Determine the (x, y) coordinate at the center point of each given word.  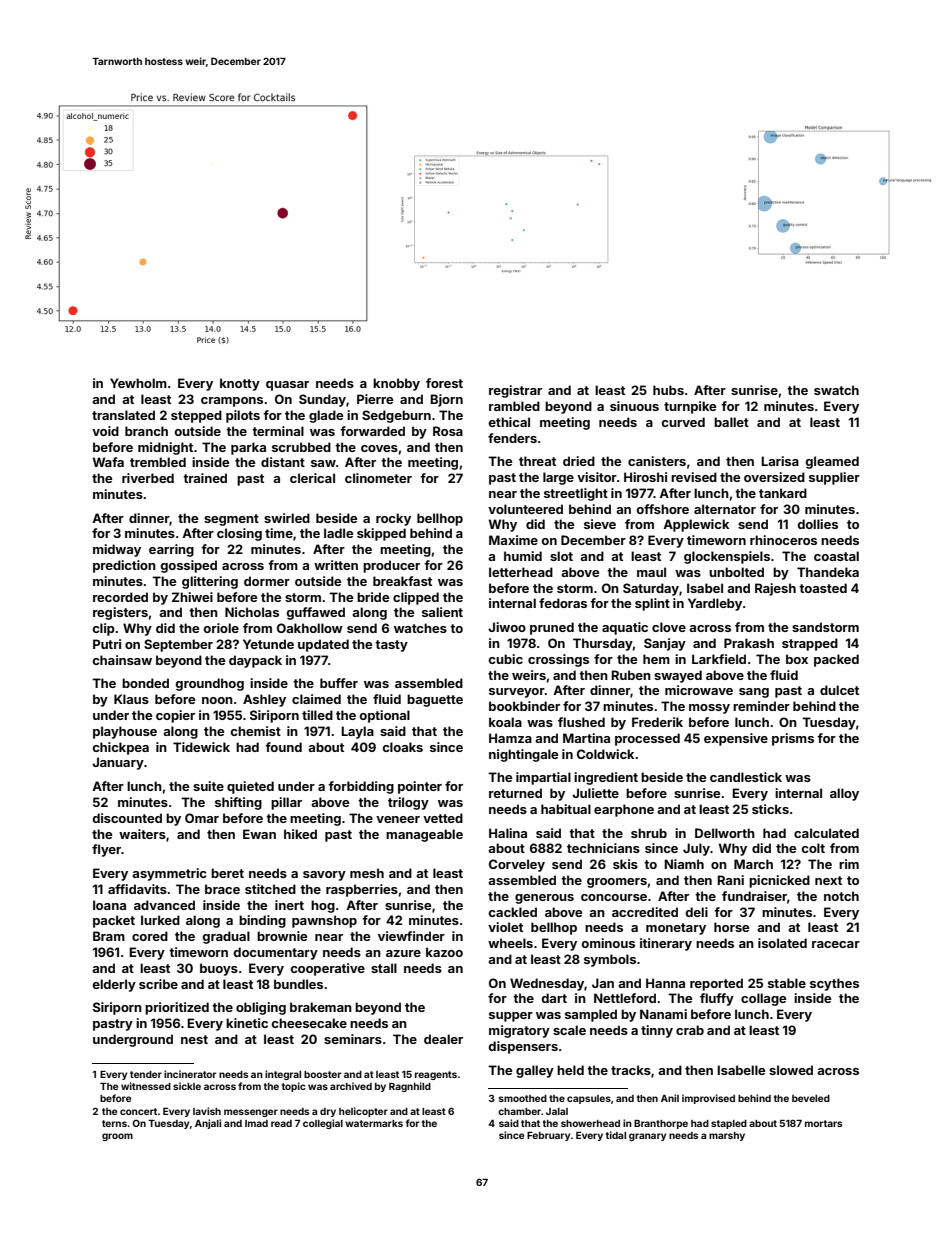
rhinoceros (783, 540)
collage (763, 999)
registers (120, 613)
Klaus (131, 699)
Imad (256, 1123)
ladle (338, 533)
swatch (836, 390)
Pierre (375, 399)
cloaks (402, 747)
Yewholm (138, 383)
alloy (844, 794)
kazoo (444, 952)
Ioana (109, 905)
